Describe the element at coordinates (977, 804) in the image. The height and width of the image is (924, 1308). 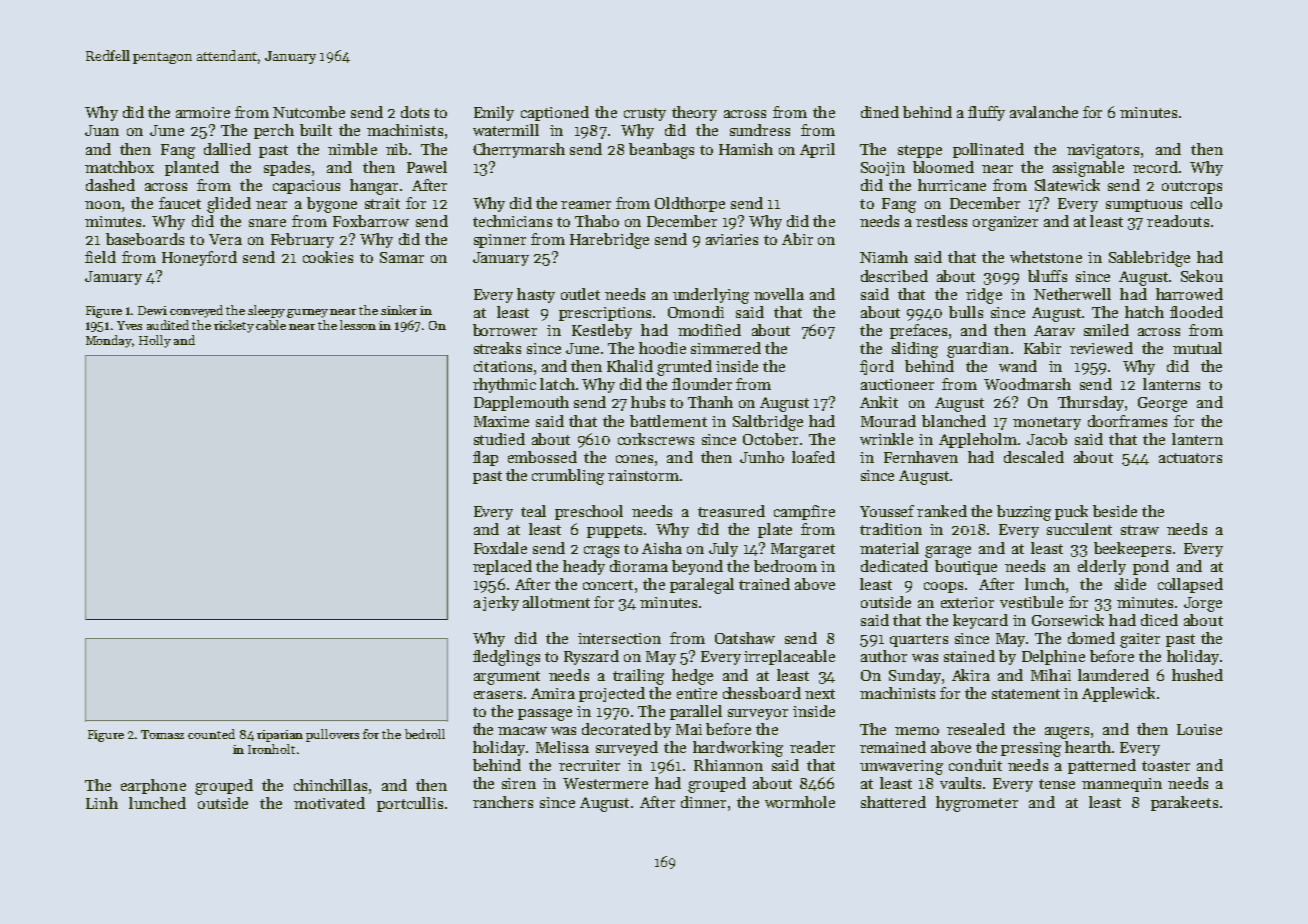
I see `hygrometer` at that location.
